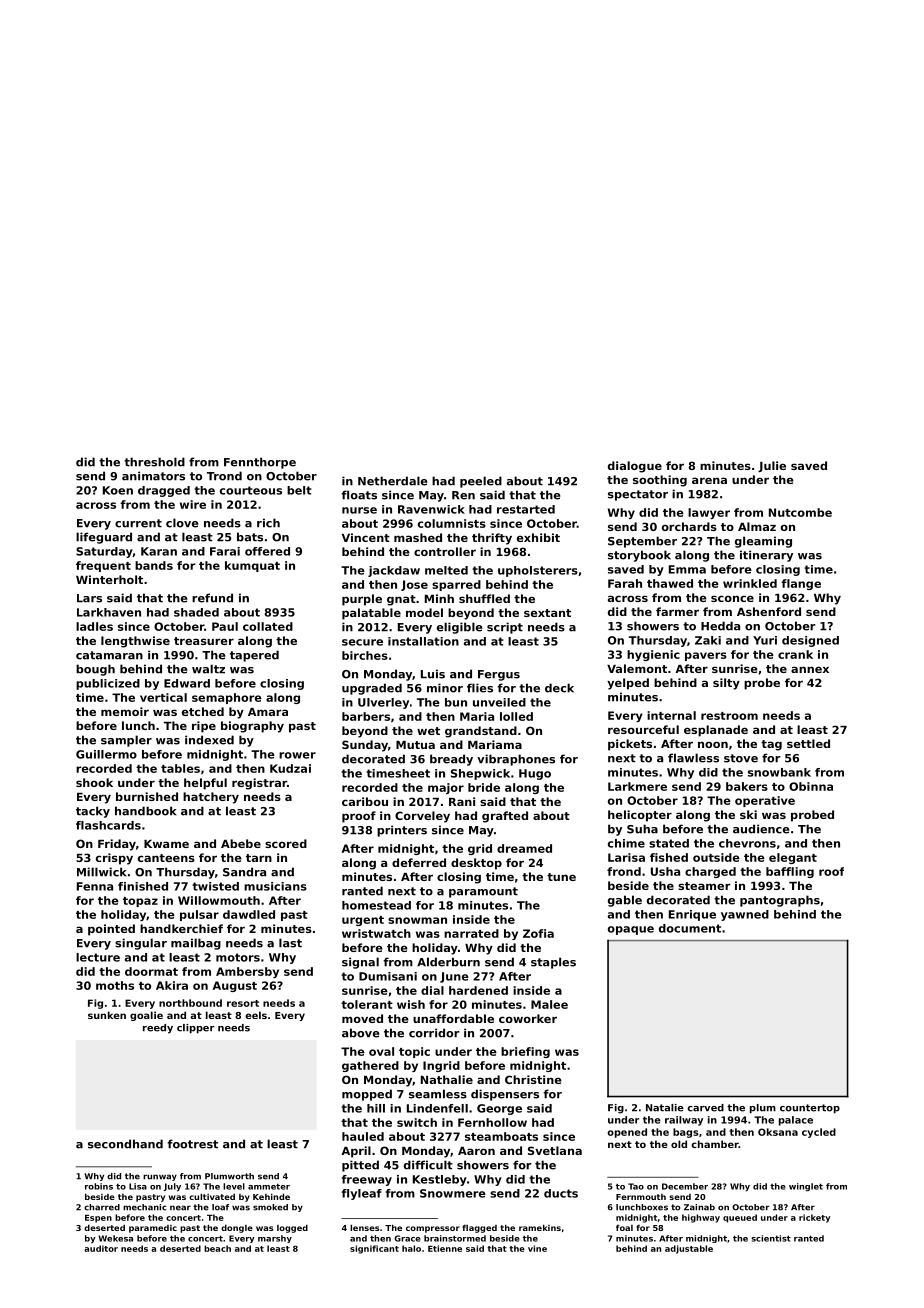 The width and height of the screenshot is (924, 1308). I want to click on birches, so click(365, 655).
